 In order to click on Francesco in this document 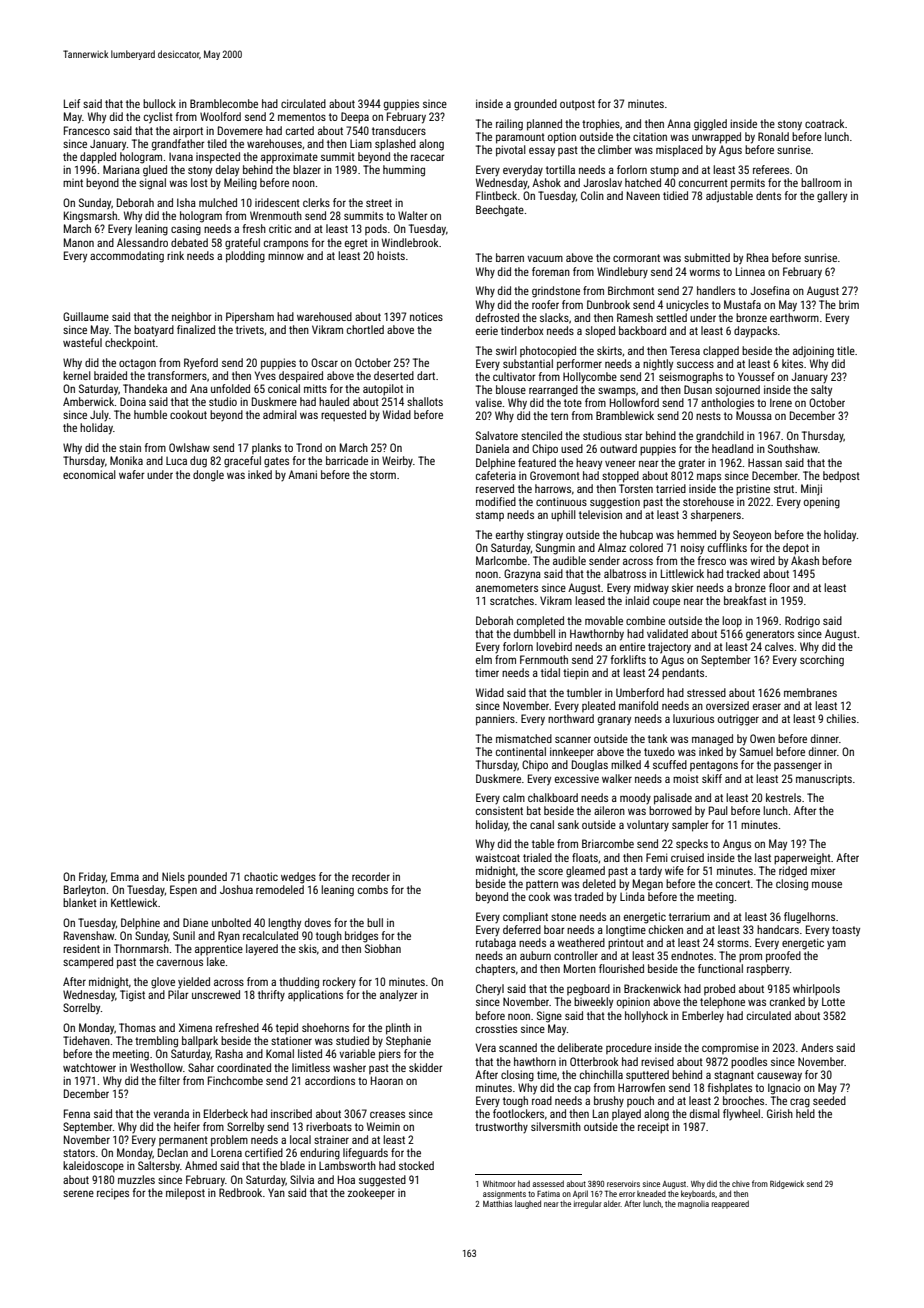, I will do `click(87, 130)`.
